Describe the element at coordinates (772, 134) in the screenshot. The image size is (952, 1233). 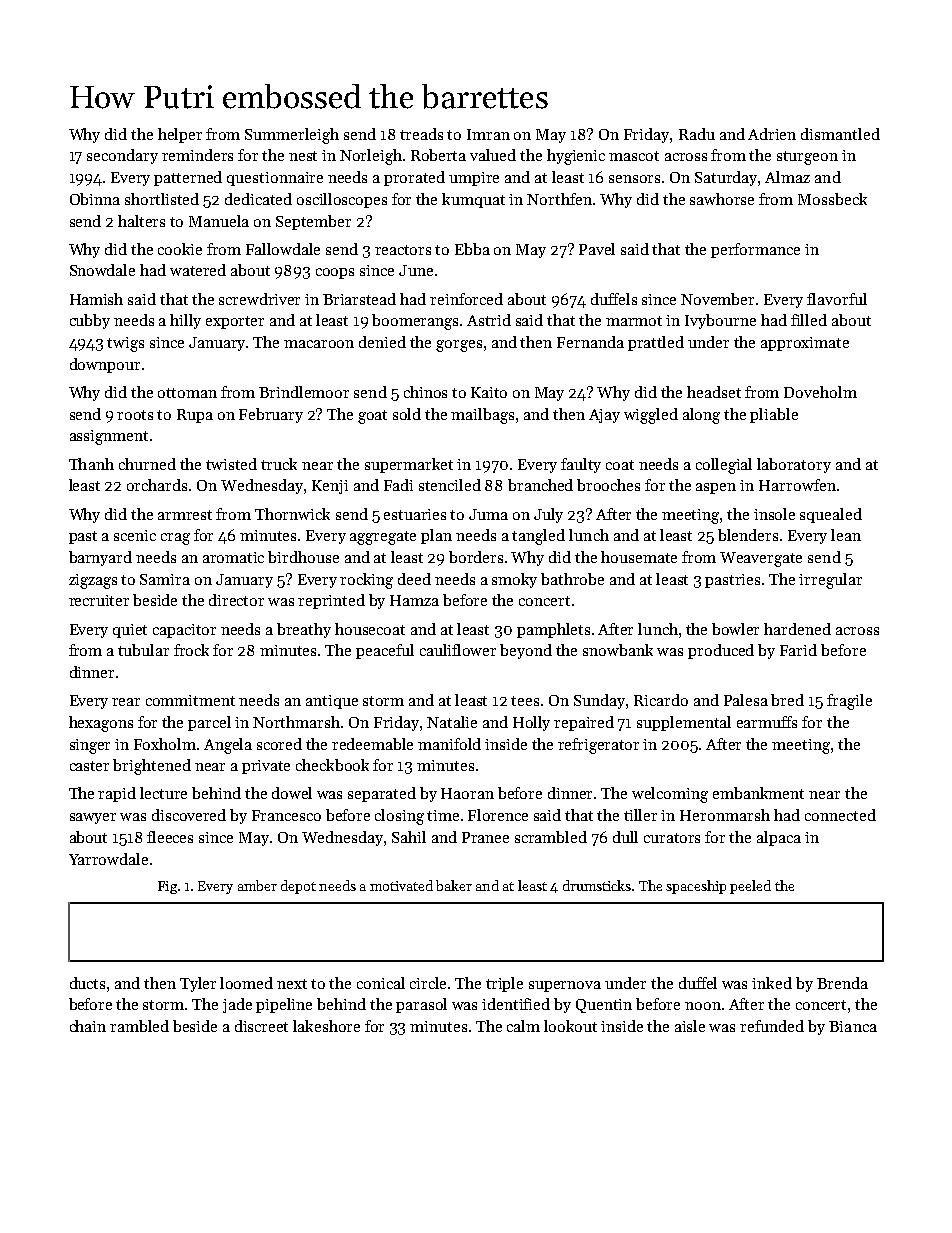
I see `Adrien` at that location.
